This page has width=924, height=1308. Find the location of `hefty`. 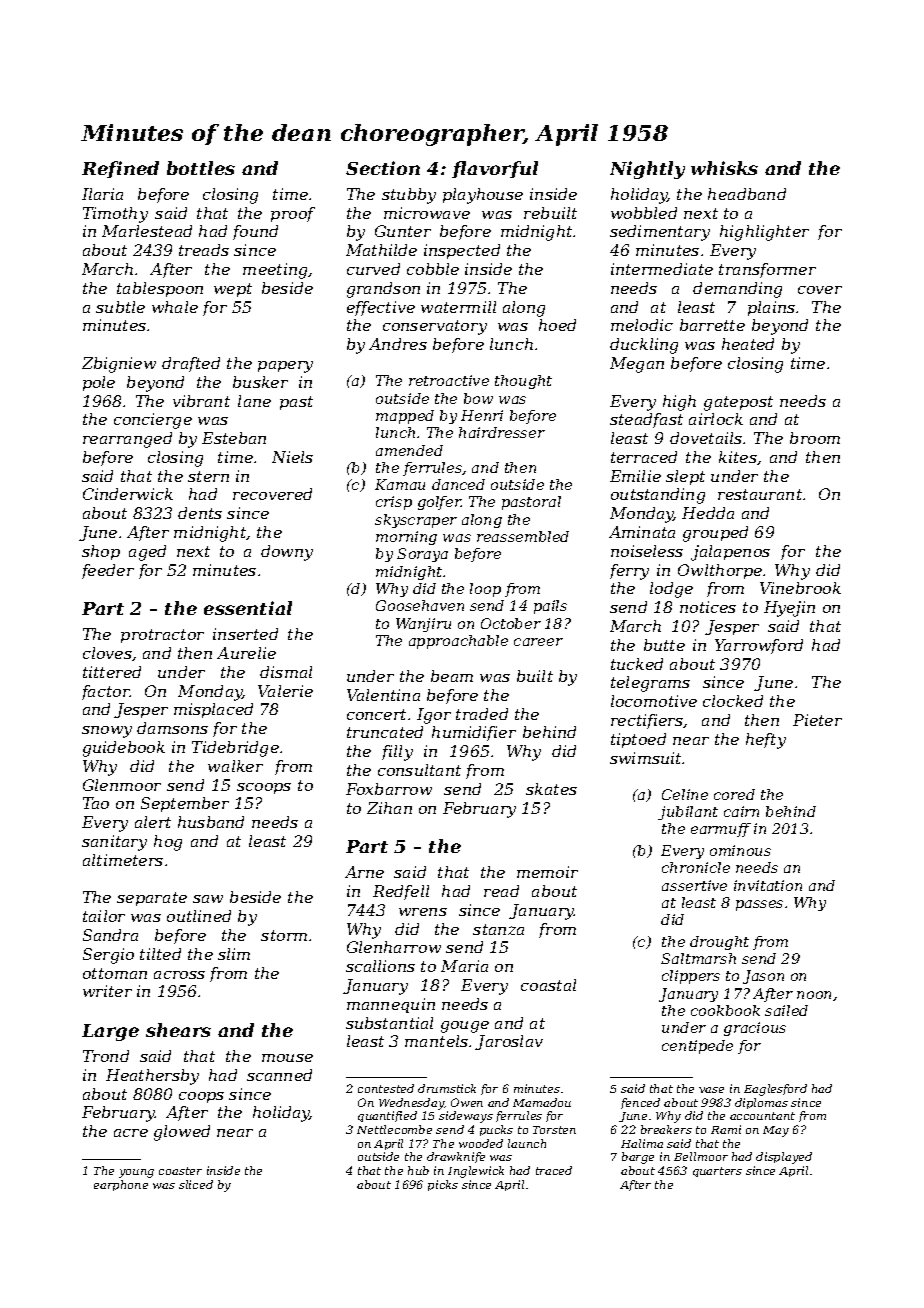

hefty is located at coordinates (766, 741).
